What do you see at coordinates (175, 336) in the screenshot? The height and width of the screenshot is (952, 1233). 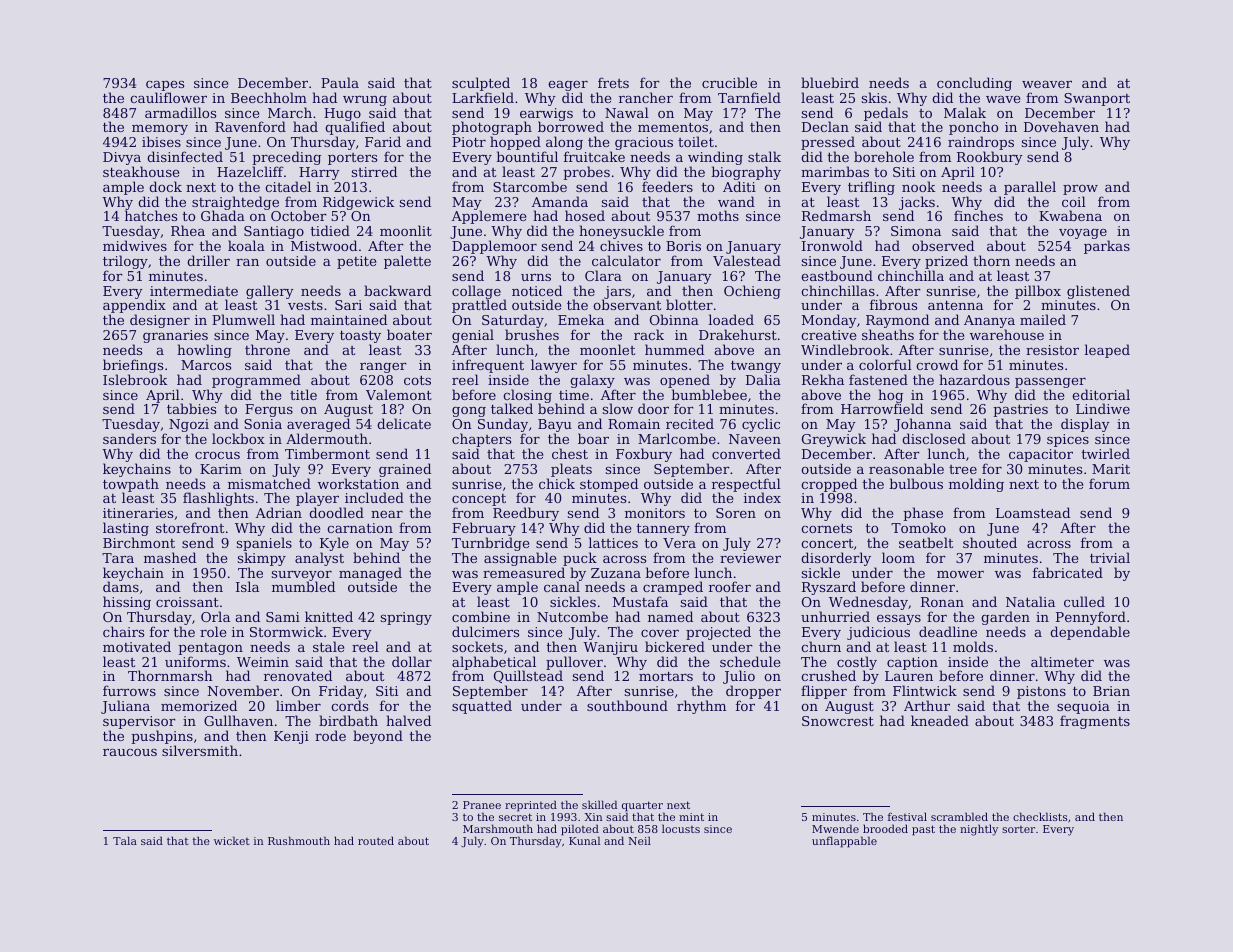 I see `granaries` at bounding box center [175, 336].
